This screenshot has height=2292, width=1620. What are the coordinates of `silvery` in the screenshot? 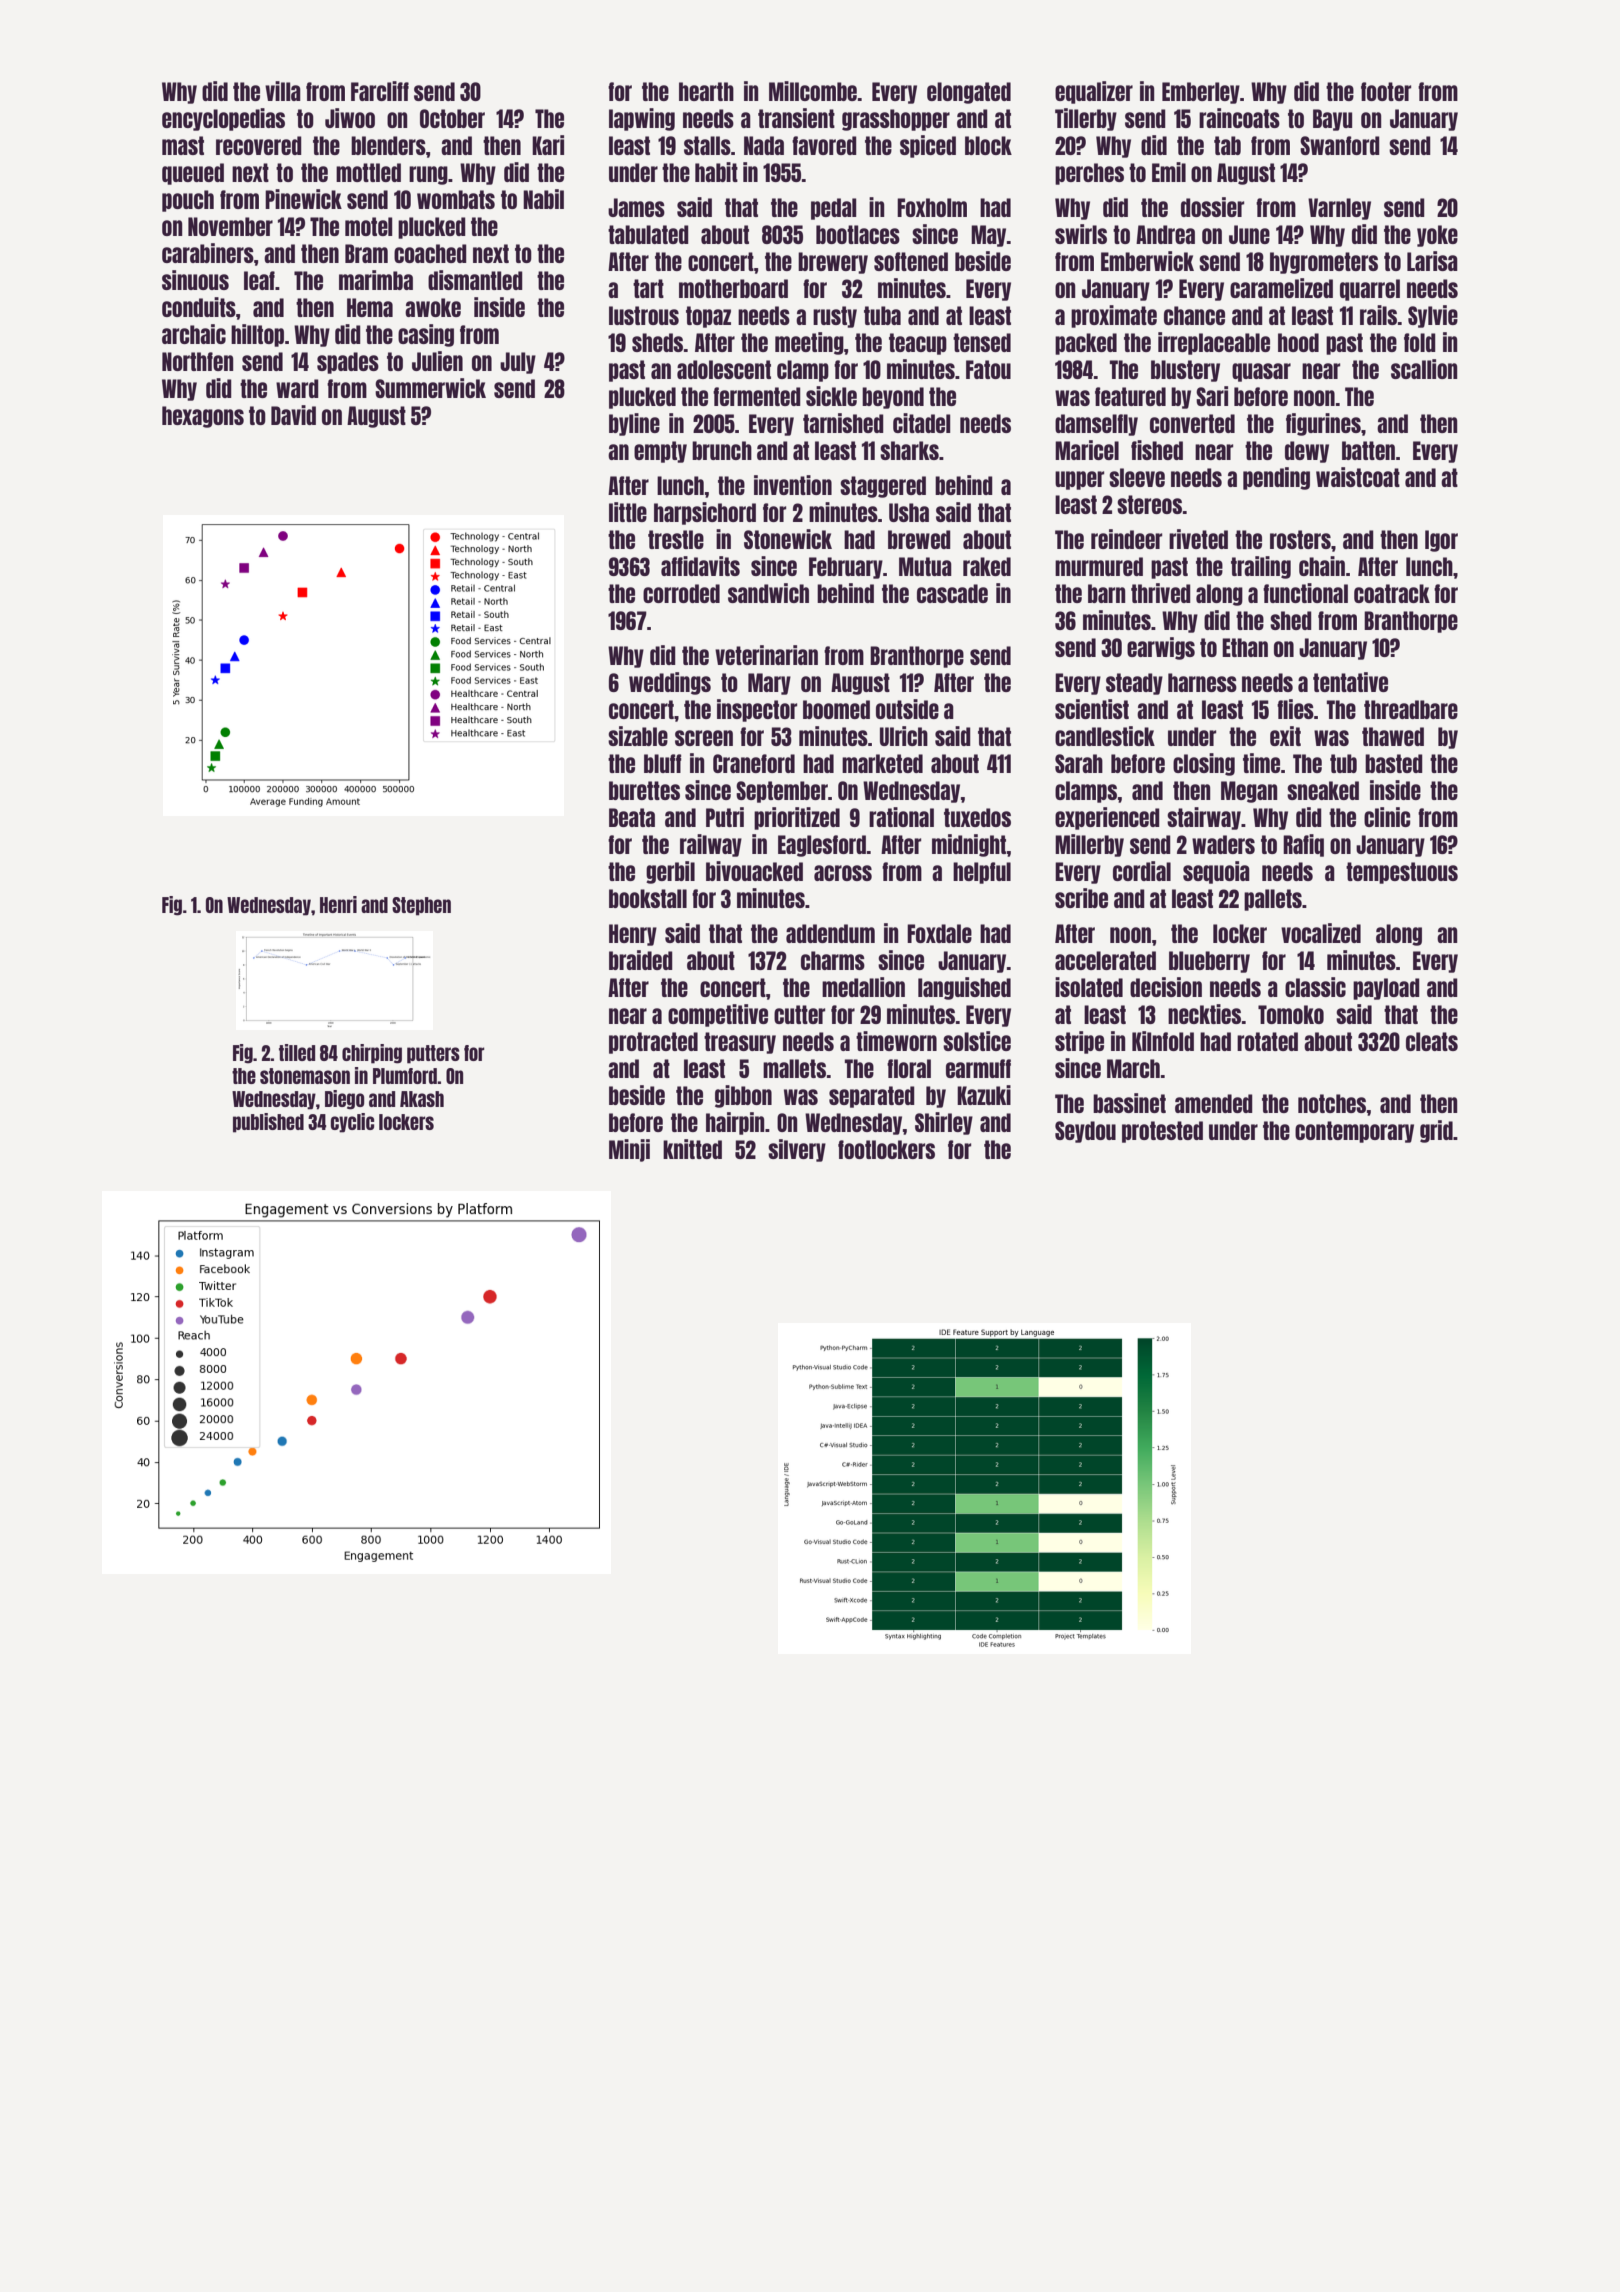 It's located at (797, 1150).
